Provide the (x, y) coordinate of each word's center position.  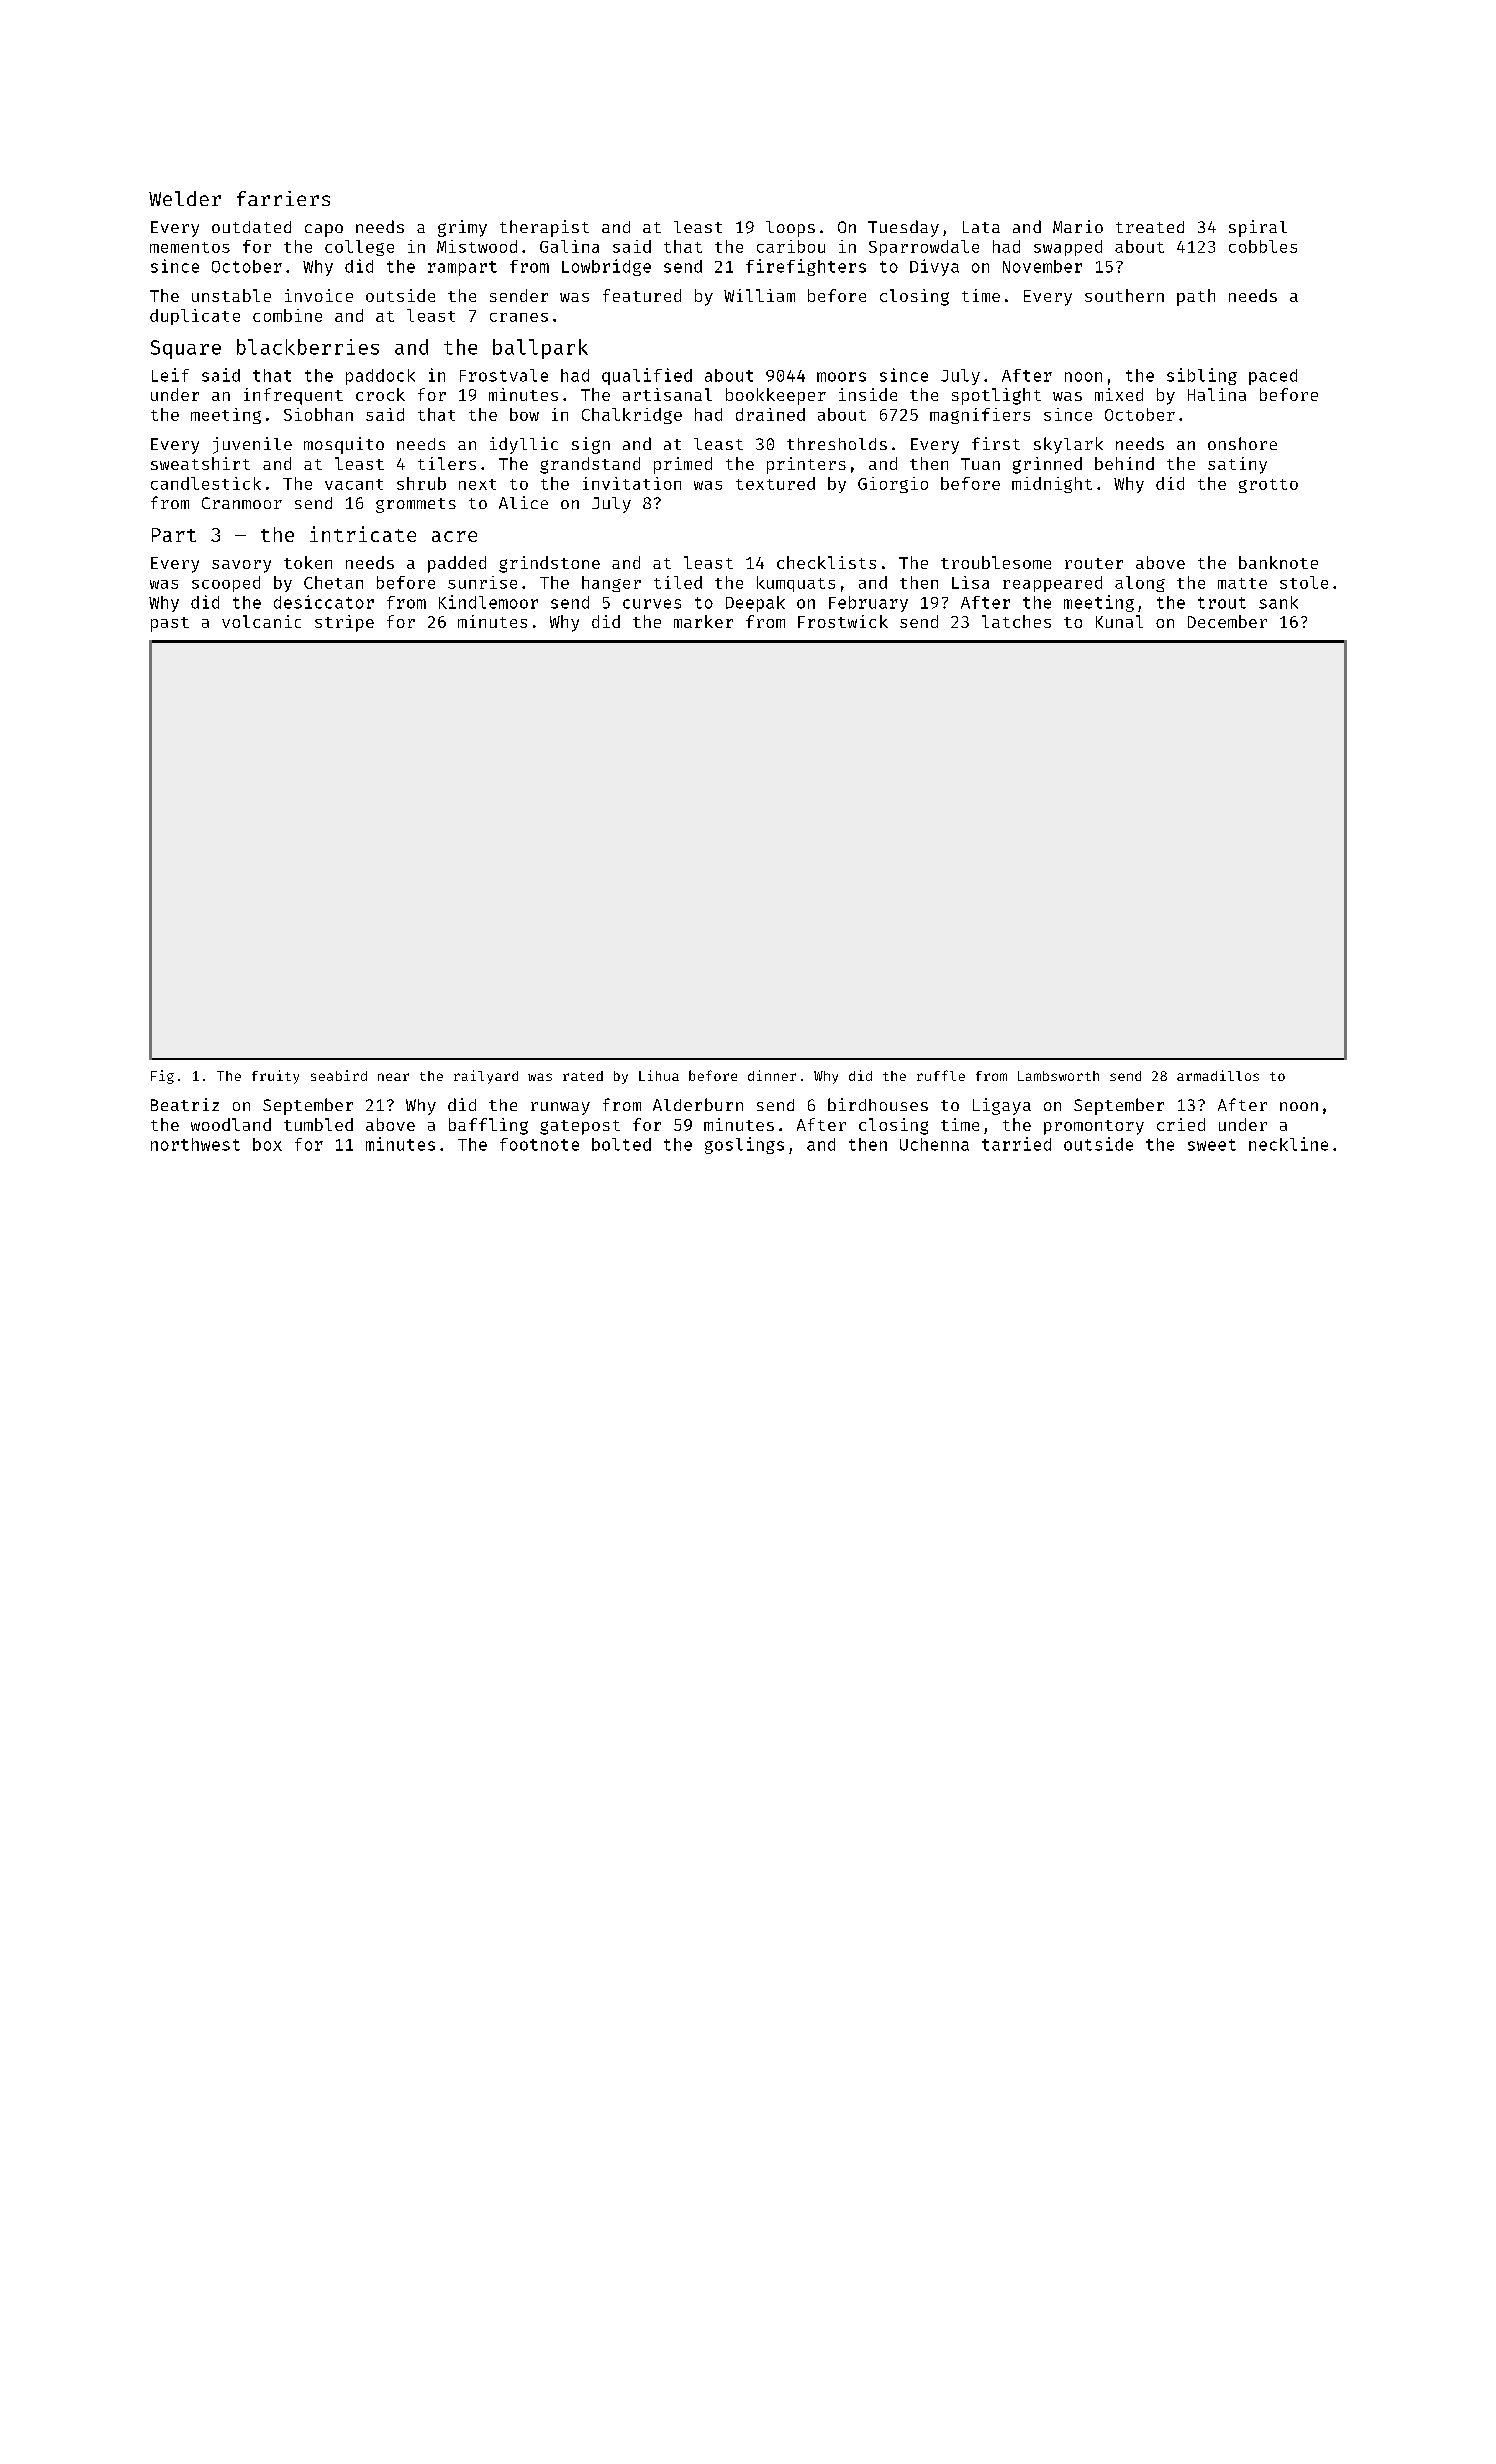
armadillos (1218, 1075)
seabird (339, 1075)
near (393, 1077)
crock (380, 394)
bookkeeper (776, 396)
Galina (569, 246)
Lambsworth (1058, 1076)
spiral (1258, 228)
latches (1016, 621)
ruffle (941, 1075)
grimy (462, 228)
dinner (772, 1075)
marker (703, 621)
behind (1124, 463)
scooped (226, 584)
